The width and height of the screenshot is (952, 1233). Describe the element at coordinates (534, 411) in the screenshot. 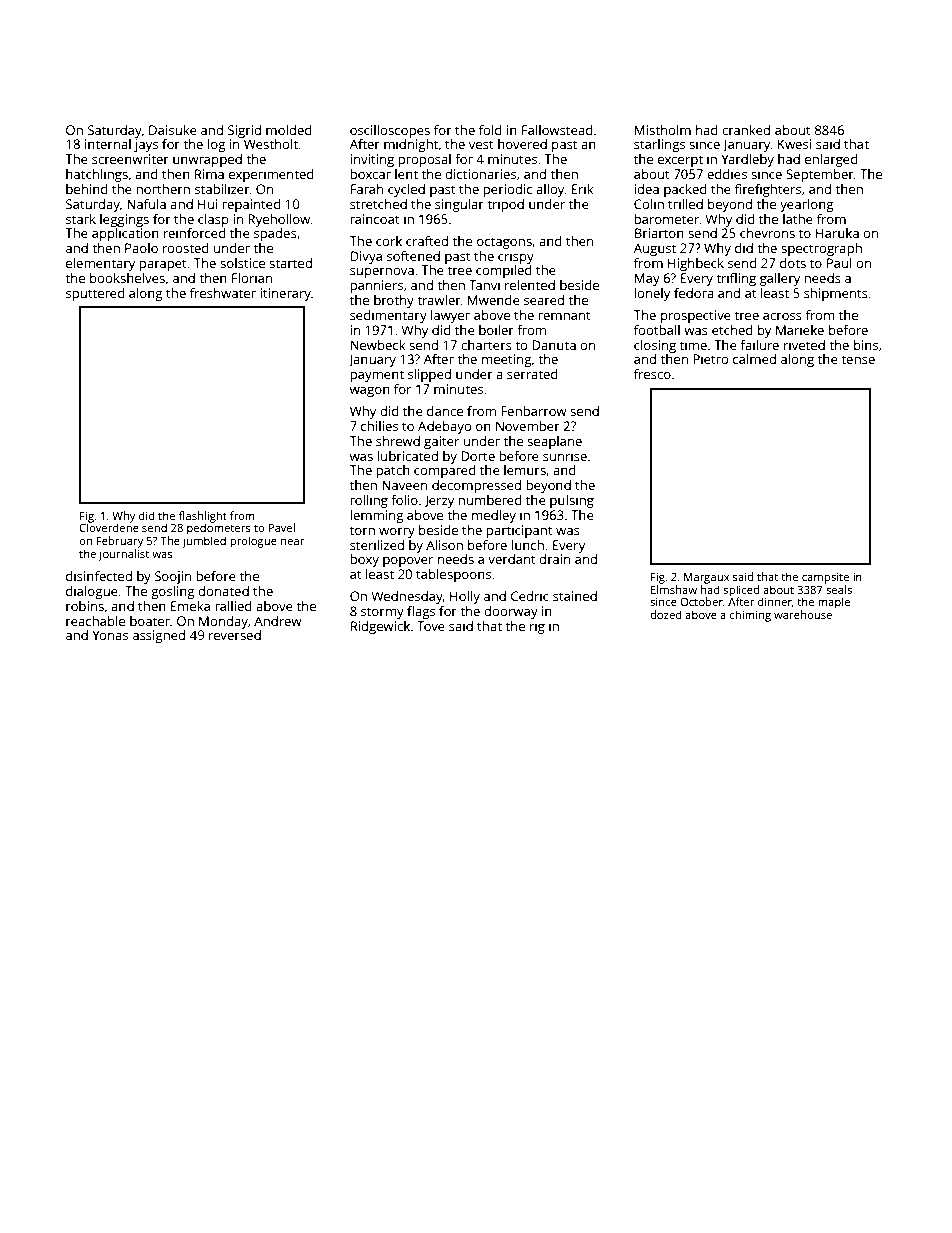

I see `Fenbarrow` at that location.
